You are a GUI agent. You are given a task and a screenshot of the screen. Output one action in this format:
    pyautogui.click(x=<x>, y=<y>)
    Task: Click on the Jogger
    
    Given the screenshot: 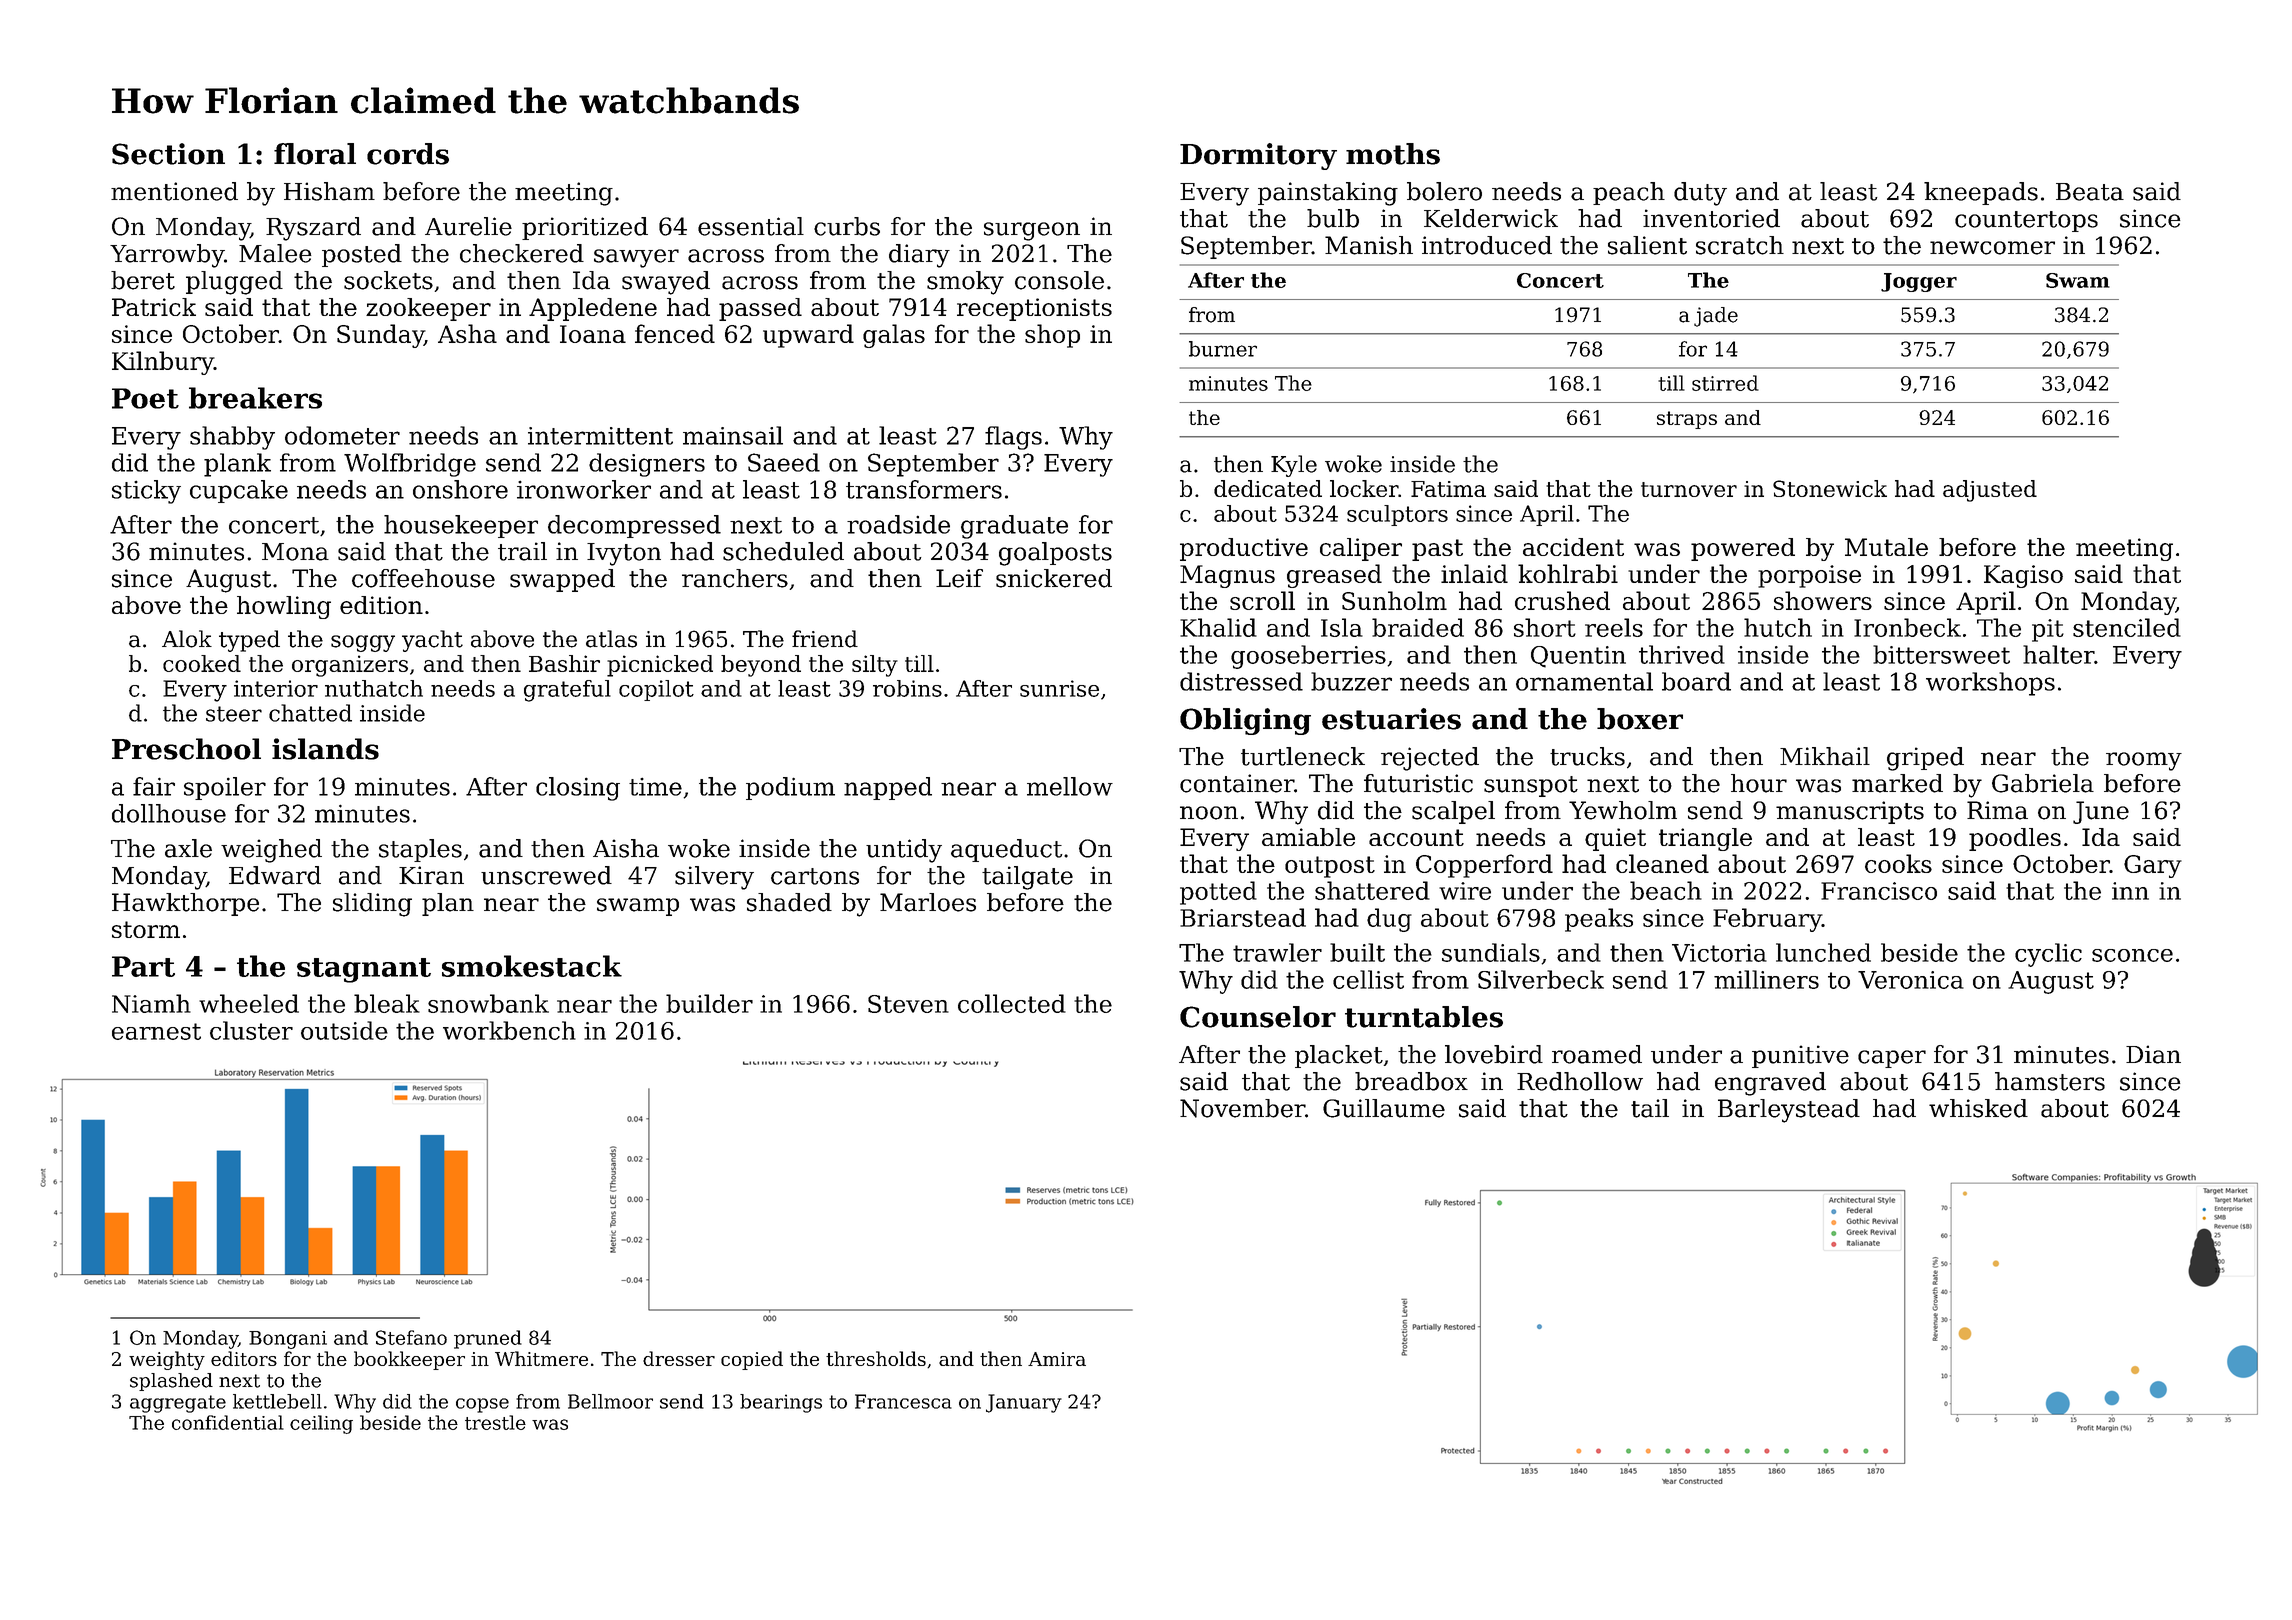 What is the action you would take?
    pyautogui.click(x=1919, y=282)
